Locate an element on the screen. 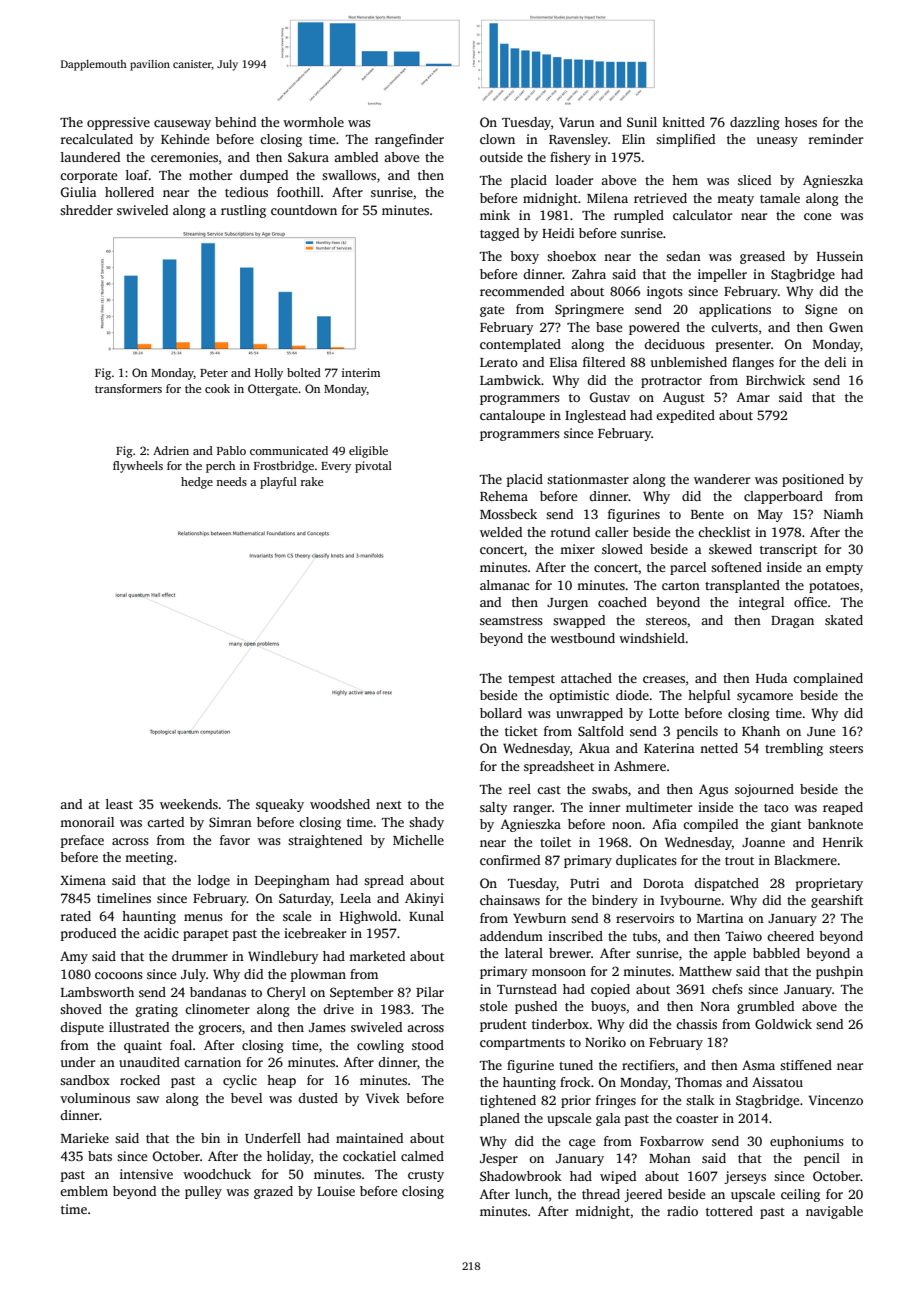  softened is located at coordinates (736, 567).
